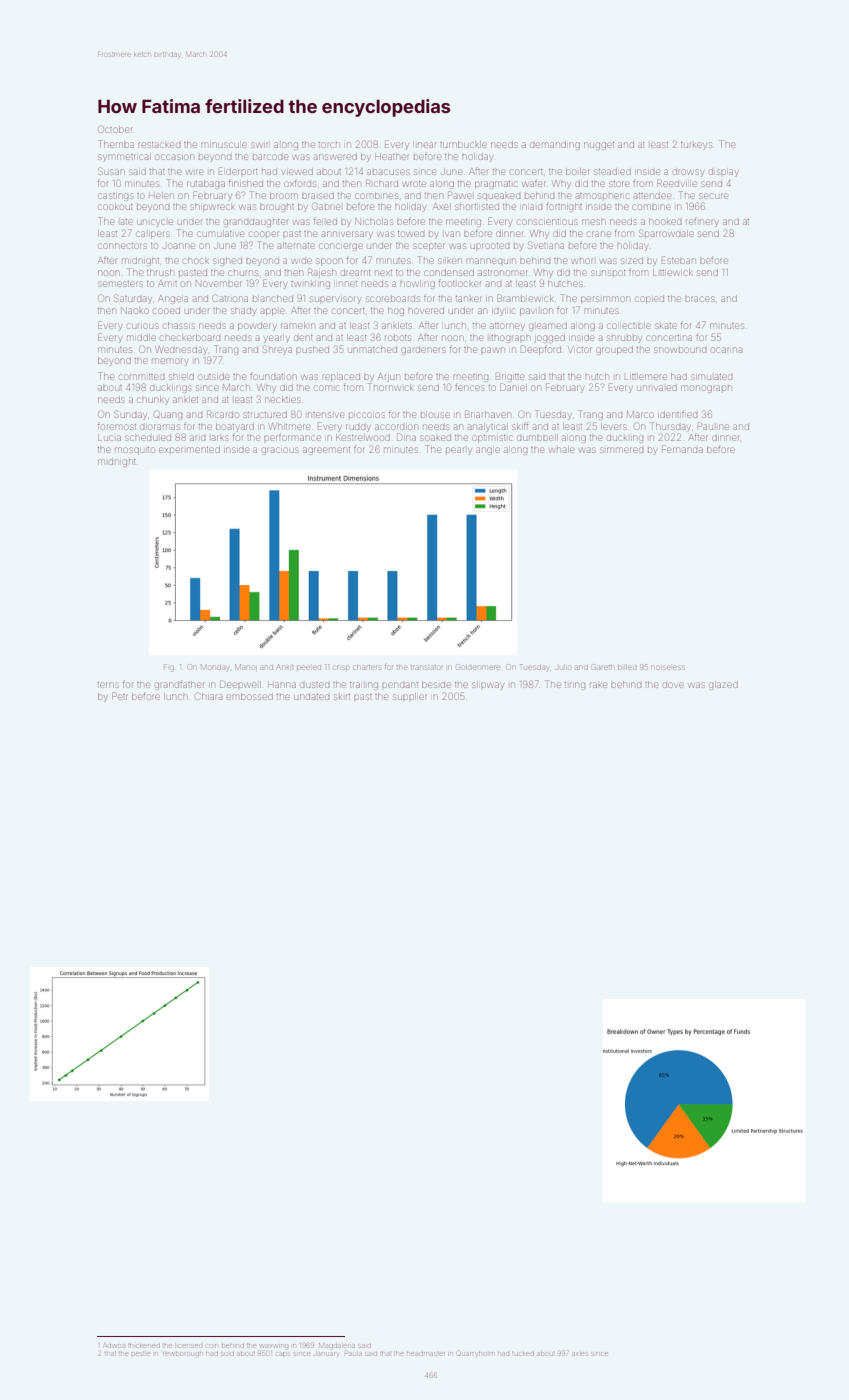  I want to click on supplier, so click(409, 697).
